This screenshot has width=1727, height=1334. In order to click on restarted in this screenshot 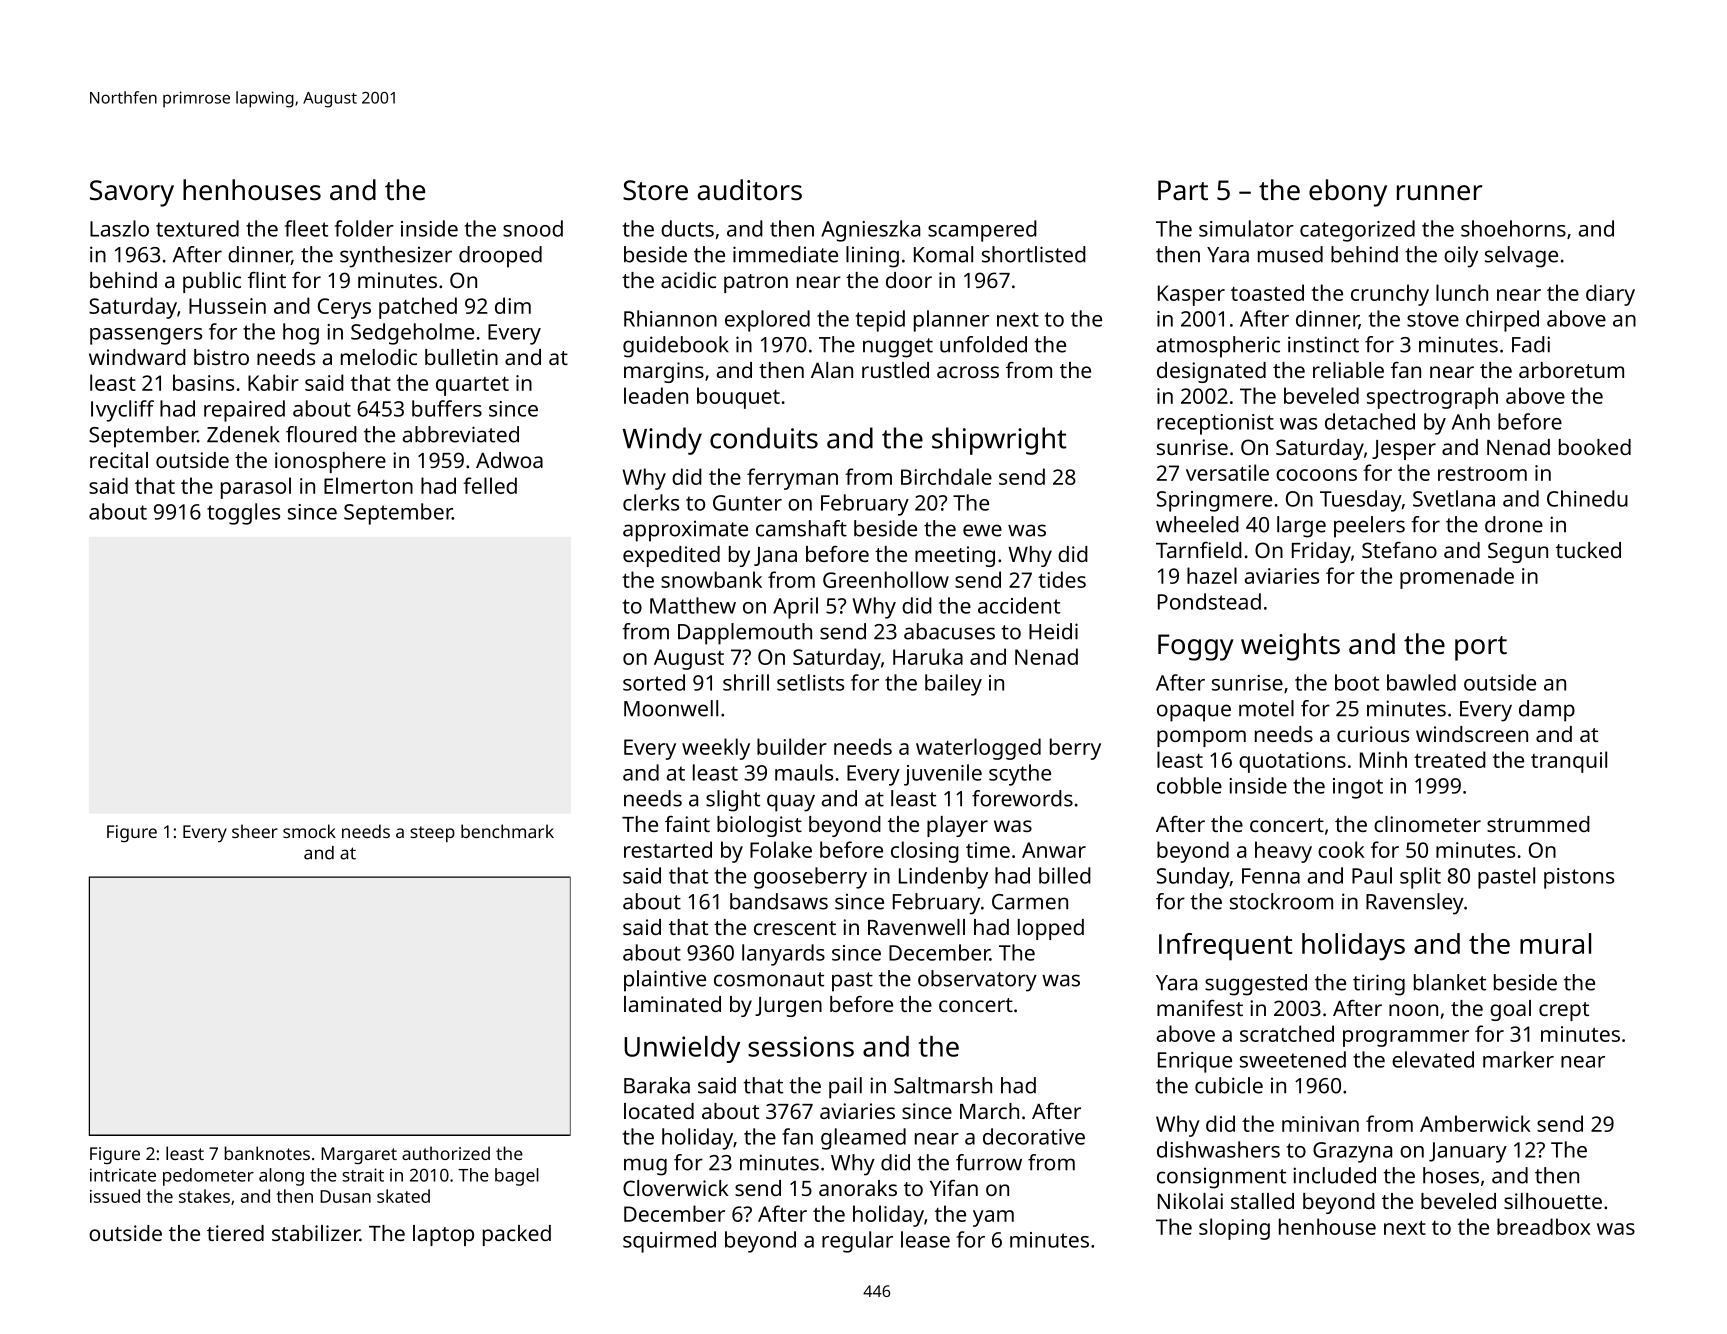, I will do `click(668, 849)`.
